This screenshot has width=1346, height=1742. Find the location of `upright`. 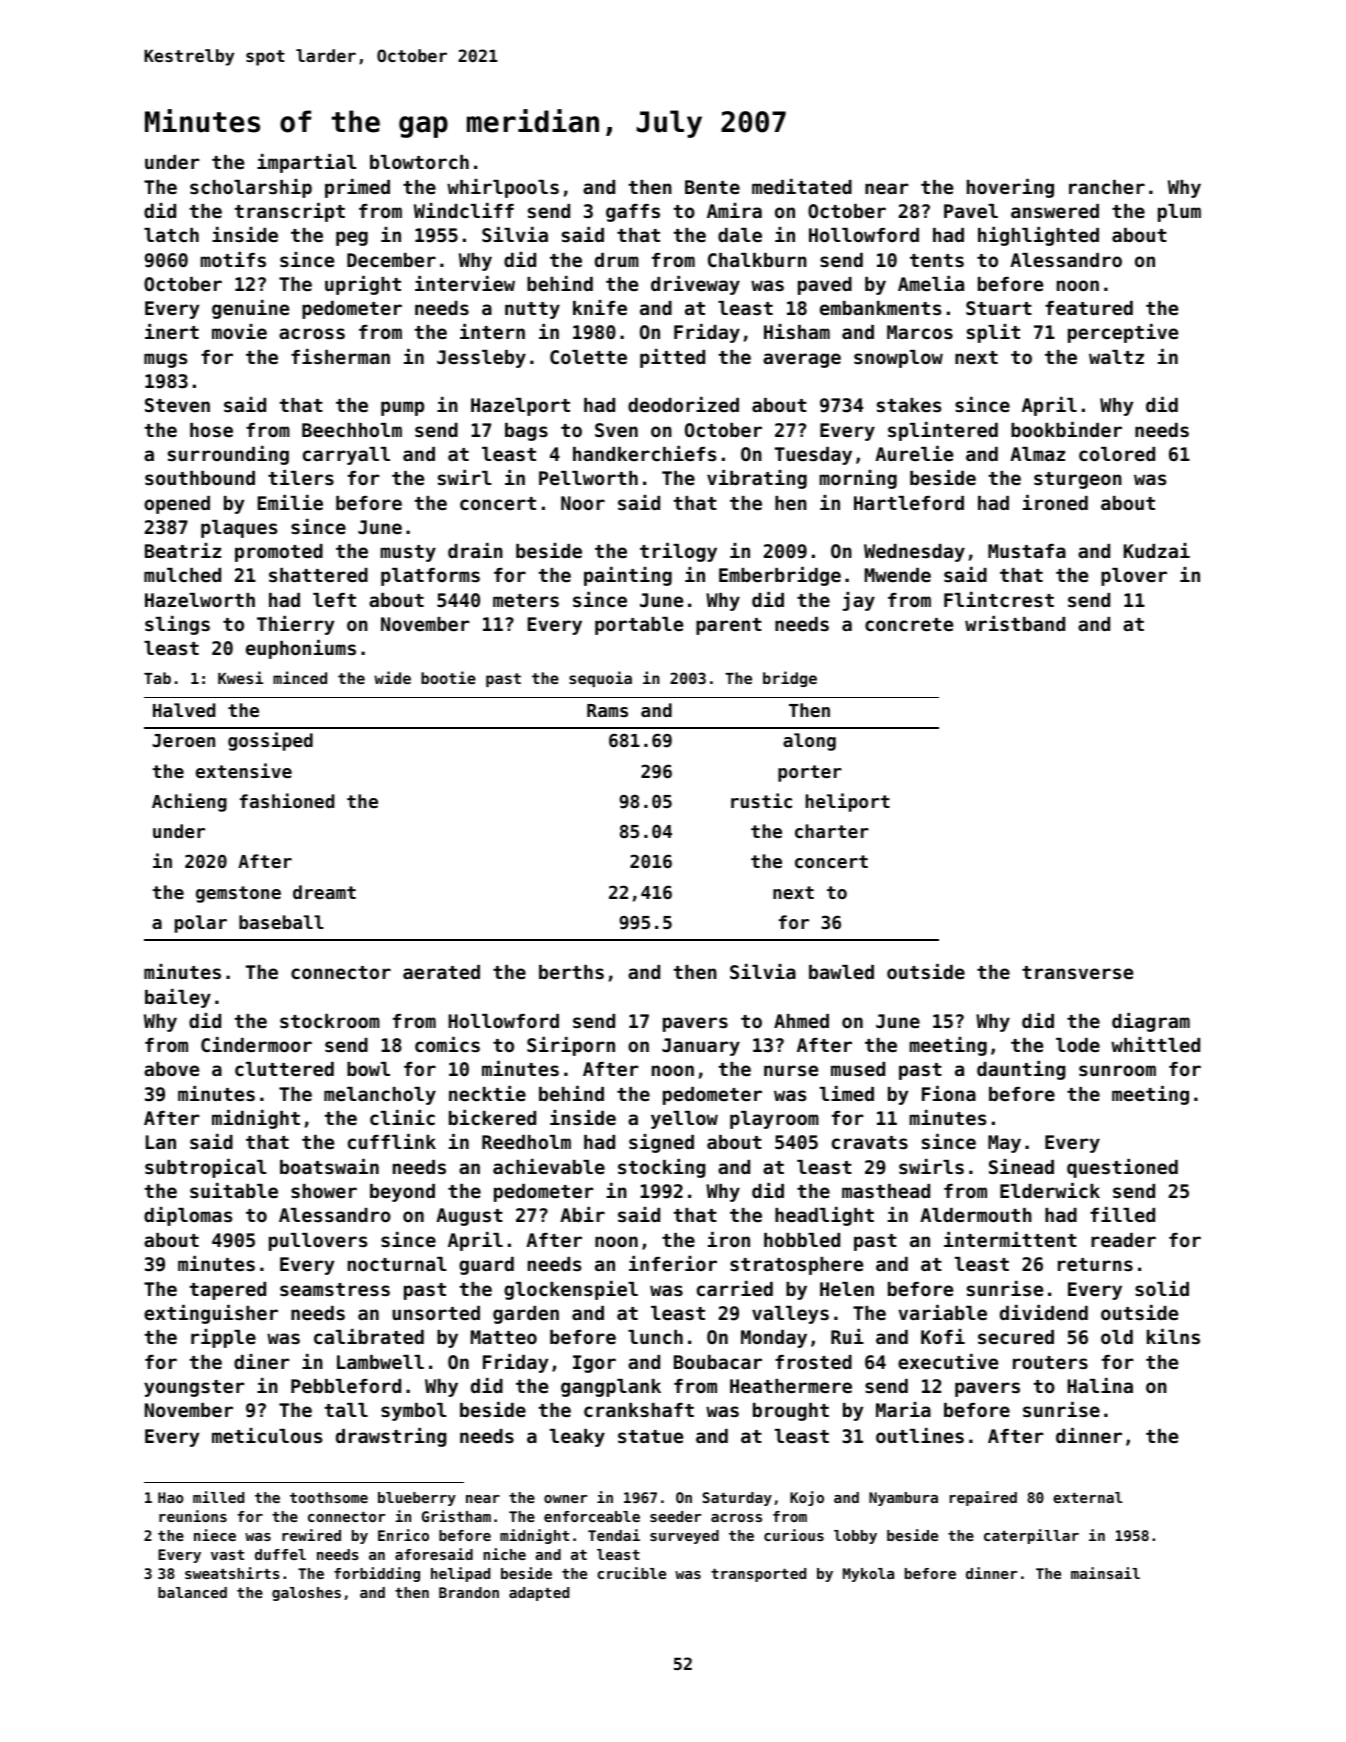

upright is located at coordinates (363, 285).
